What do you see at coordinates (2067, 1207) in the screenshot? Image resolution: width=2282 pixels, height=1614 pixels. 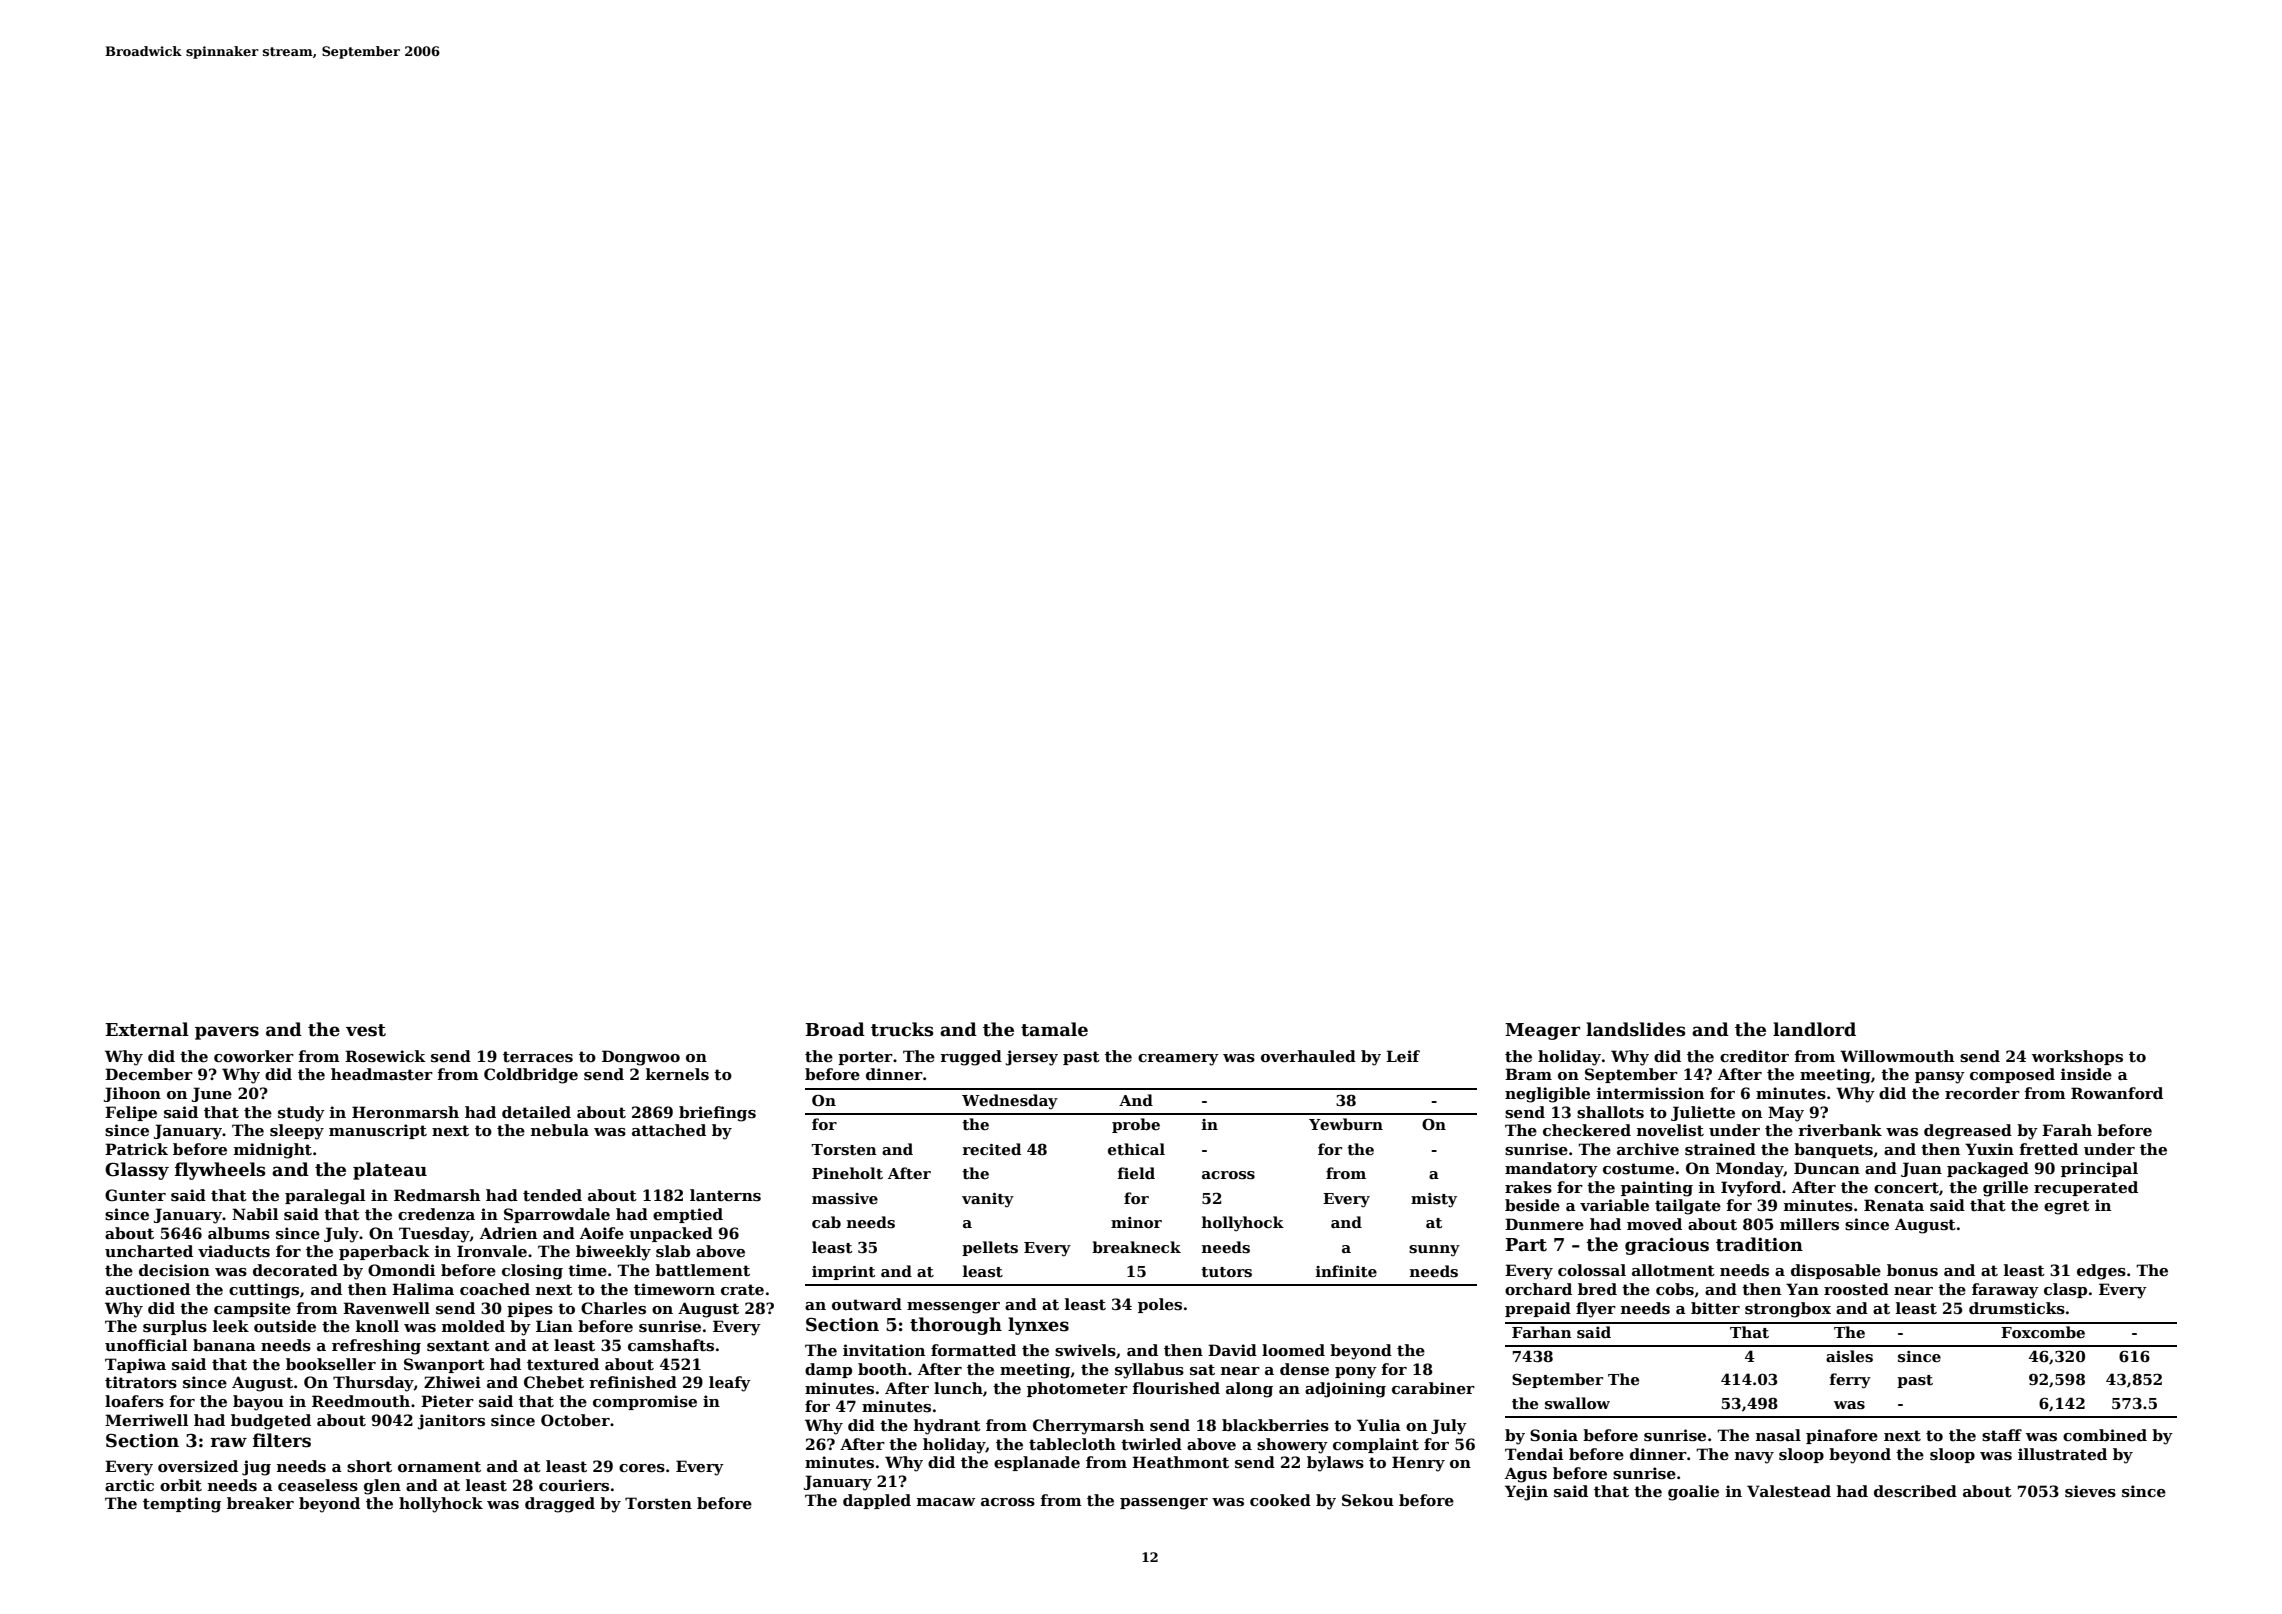 I see `egret` at bounding box center [2067, 1207].
